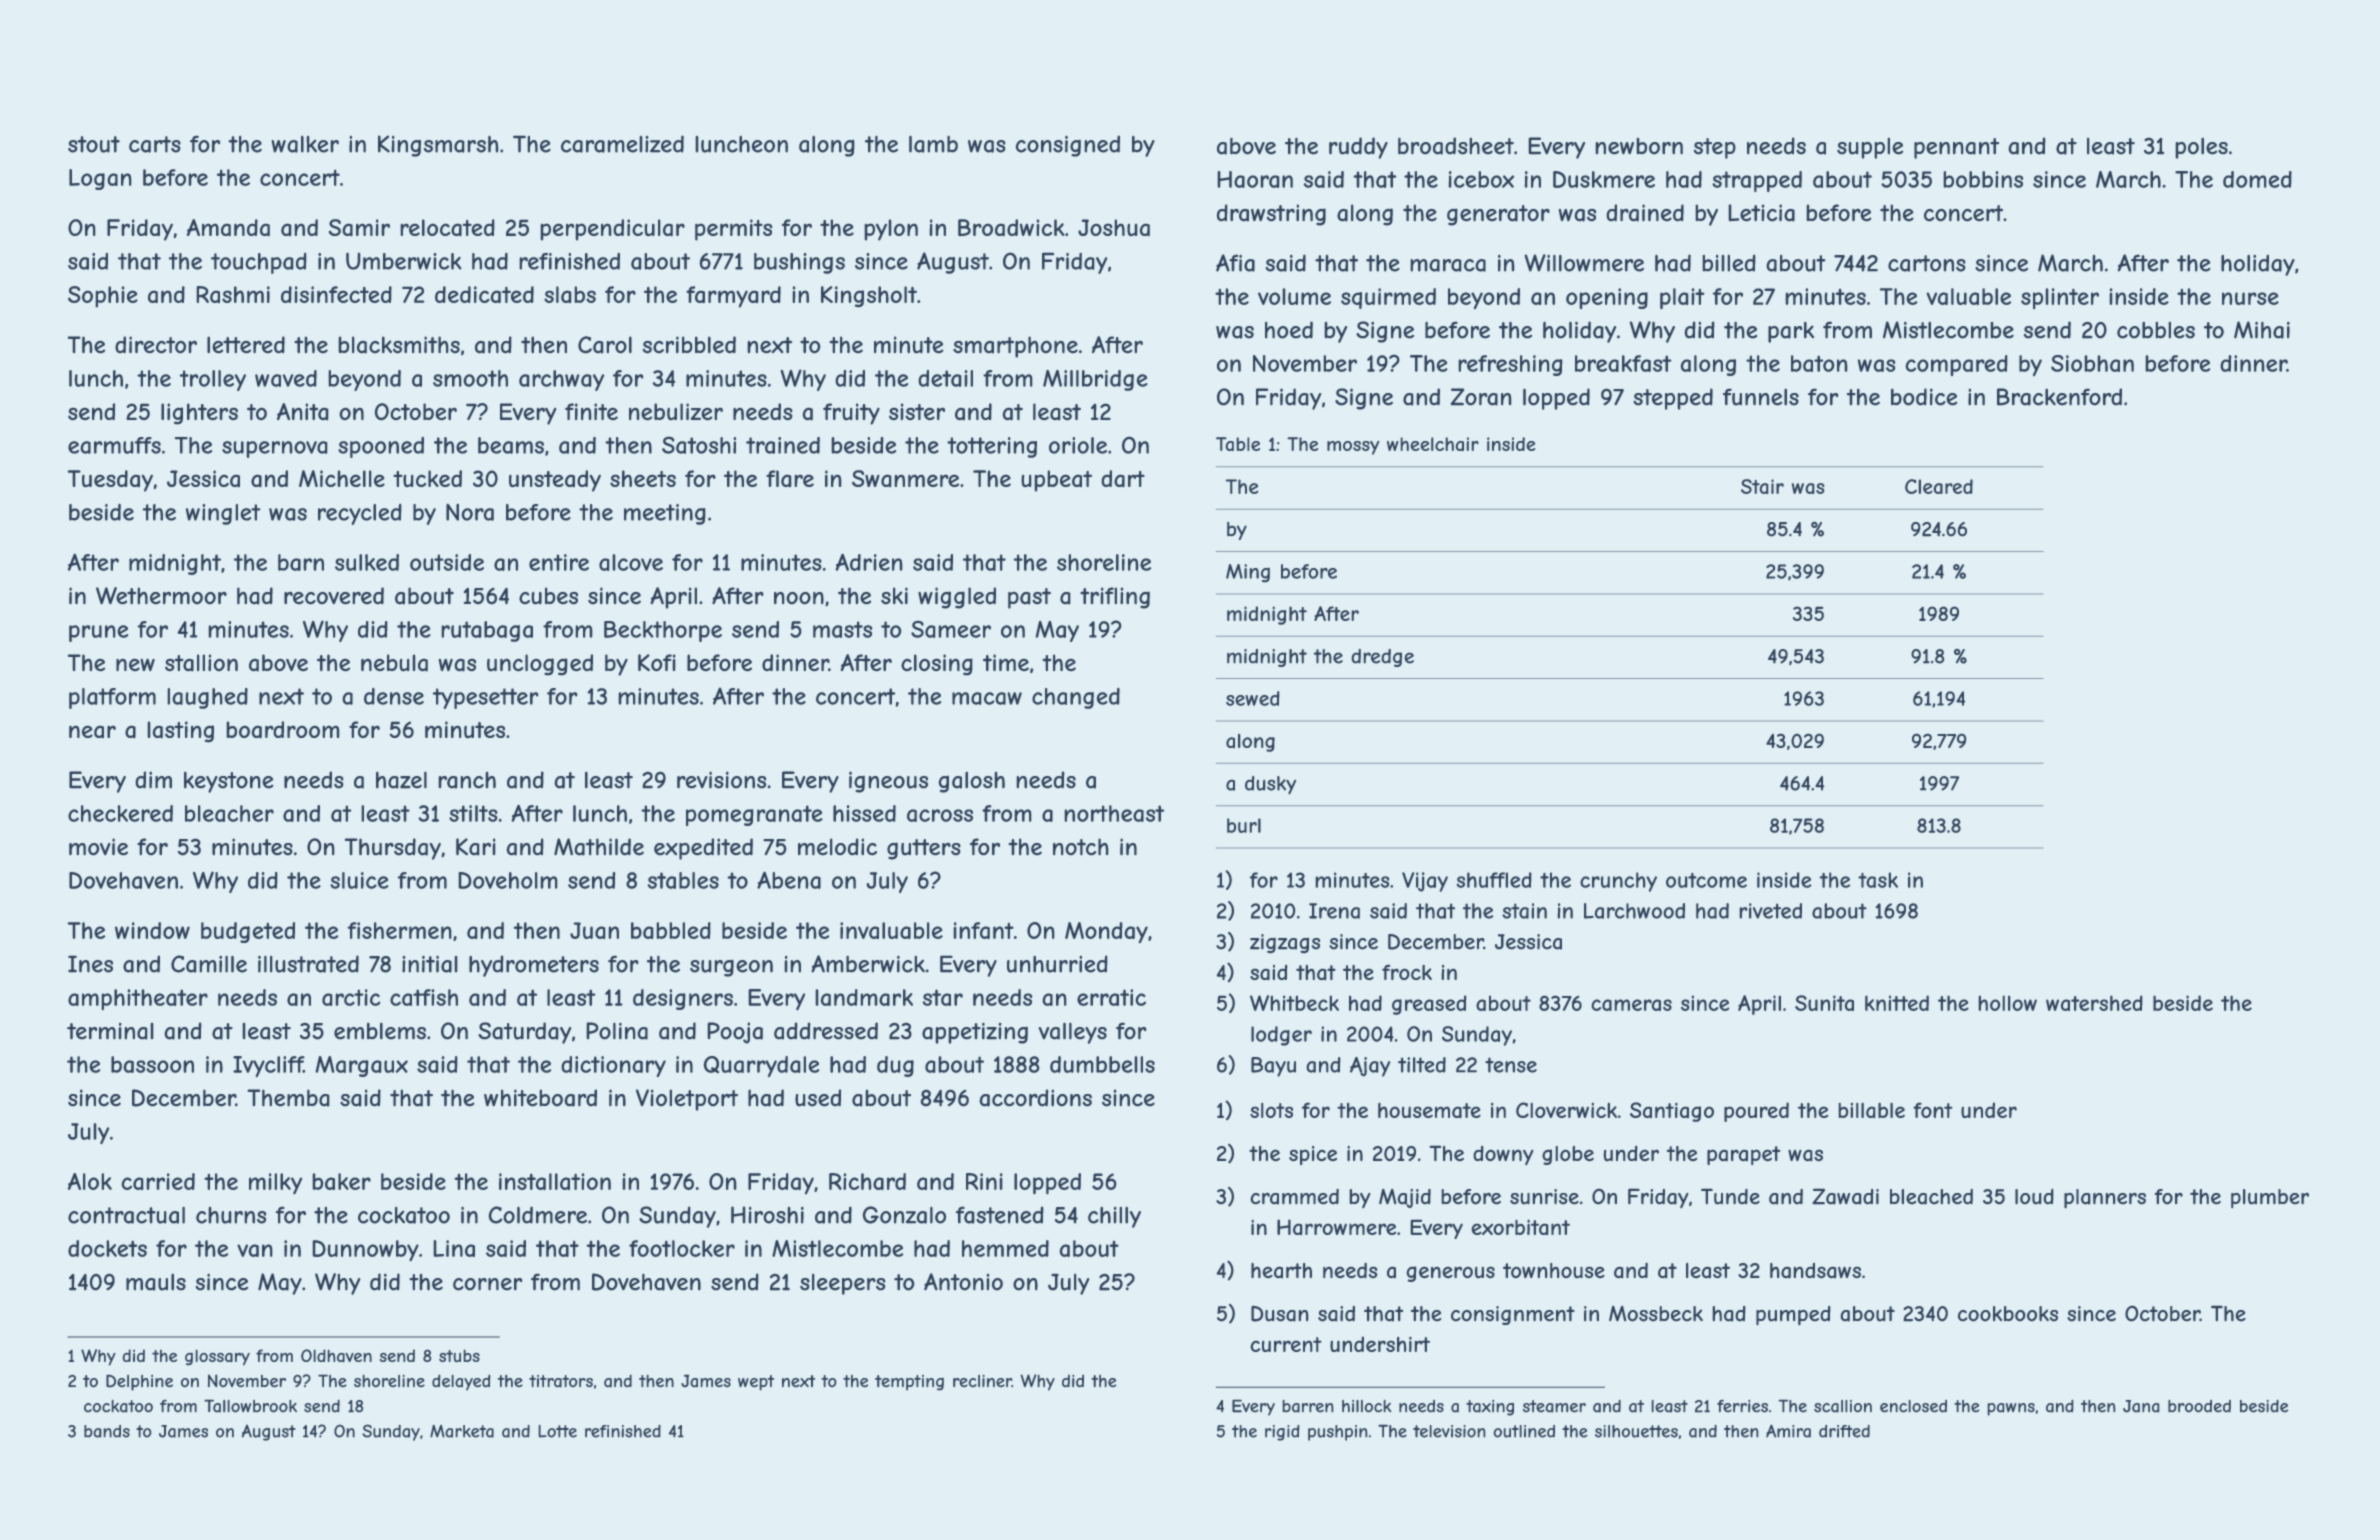 Image resolution: width=2380 pixels, height=1540 pixels. I want to click on Millbridge, so click(1095, 380).
